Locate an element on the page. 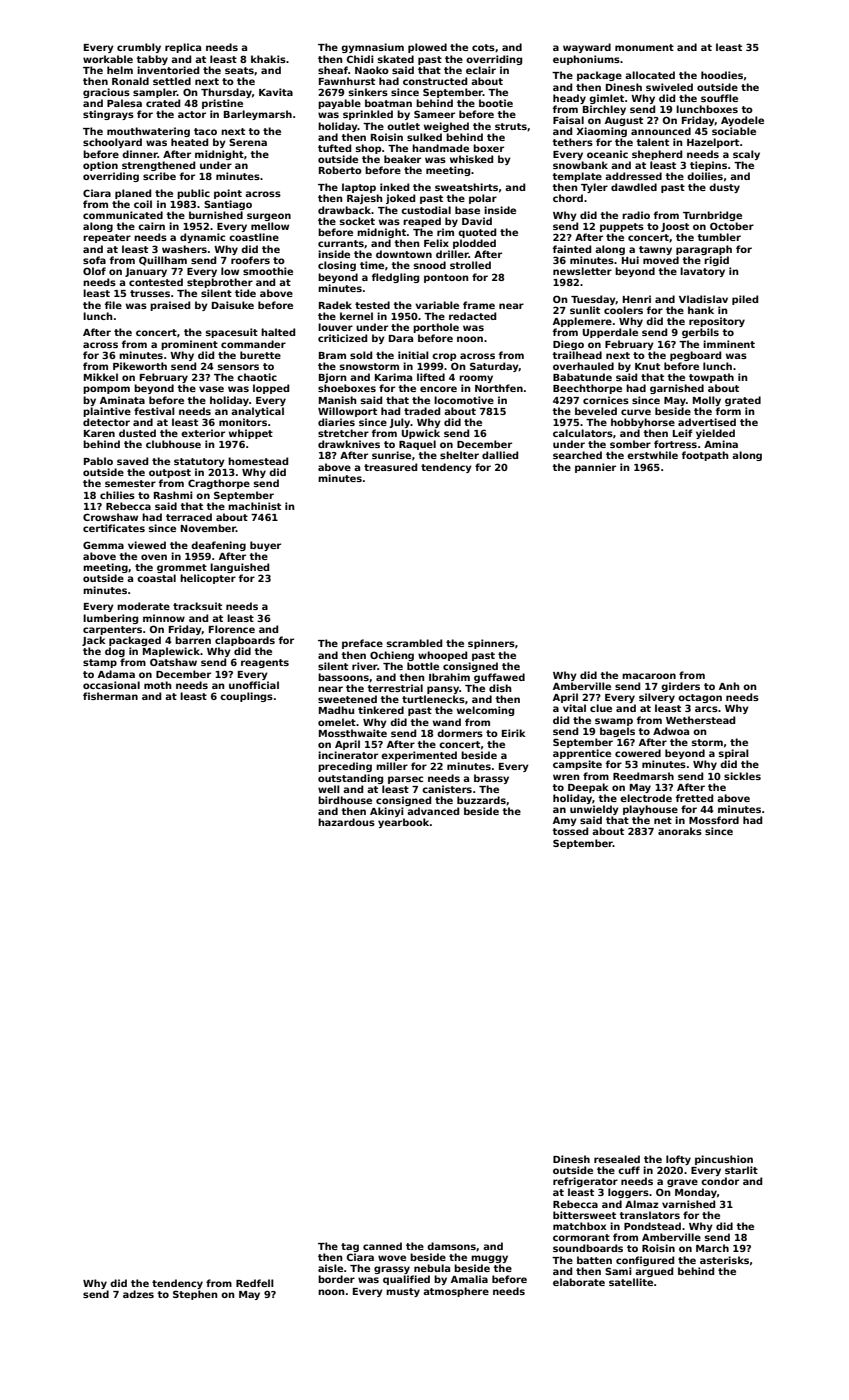 This document has width=849, height=1400. hazardous is located at coordinates (346, 822).
